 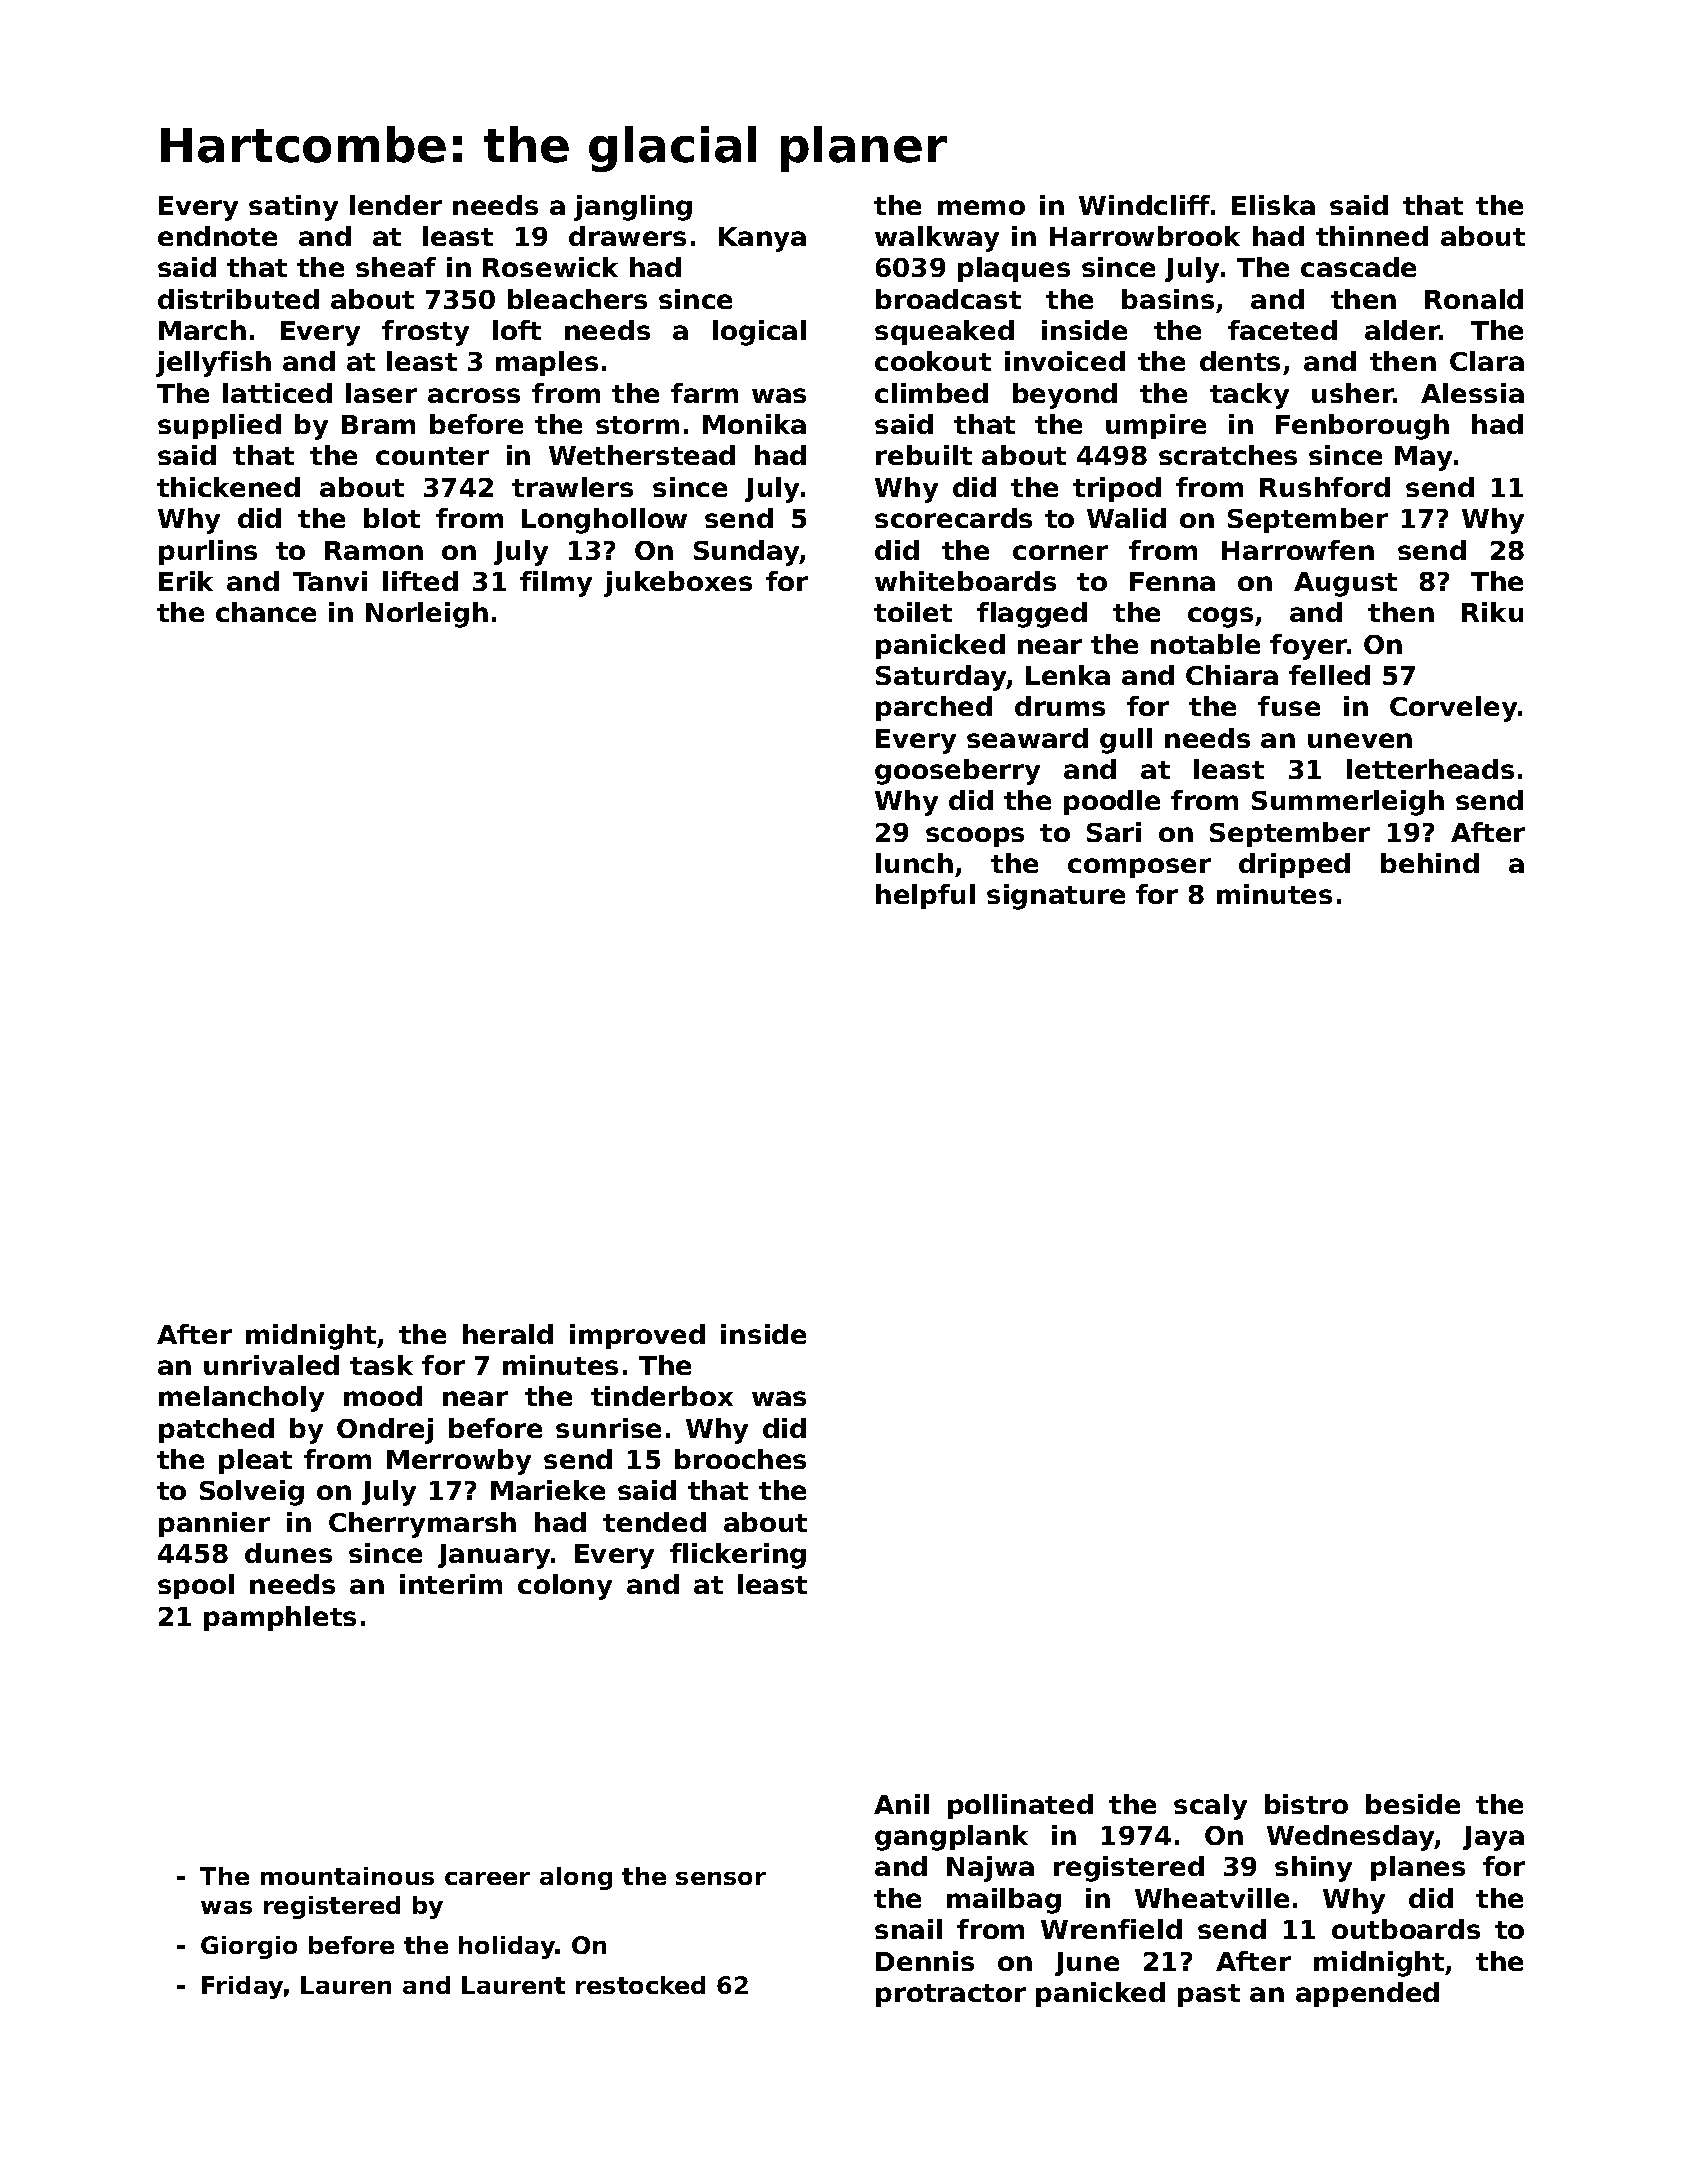 What do you see at coordinates (981, 207) in the image?
I see `memo` at bounding box center [981, 207].
